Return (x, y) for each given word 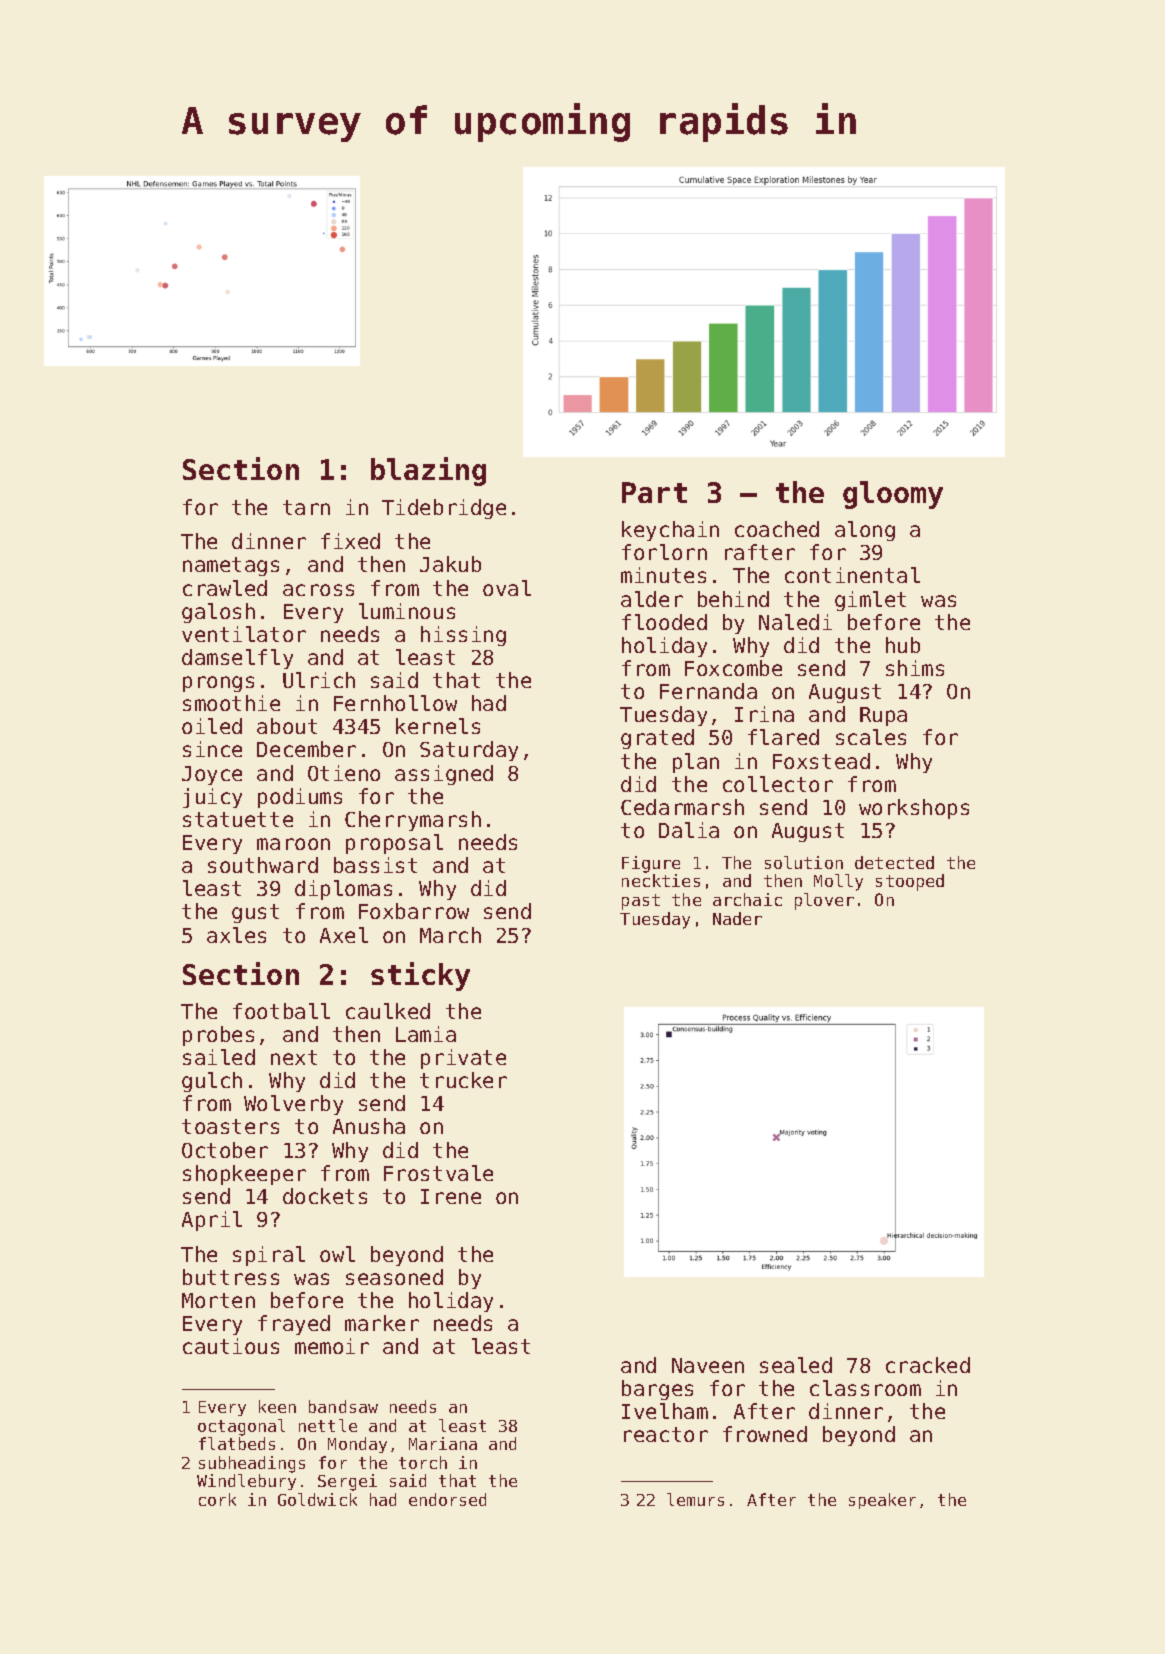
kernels (438, 726)
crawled (225, 588)
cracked (928, 1365)
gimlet (870, 601)
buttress (231, 1277)
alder (652, 599)
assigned (444, 775)
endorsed (447, 1499)
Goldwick (317, 1499)
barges (657, 1390)
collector (778, 784)
